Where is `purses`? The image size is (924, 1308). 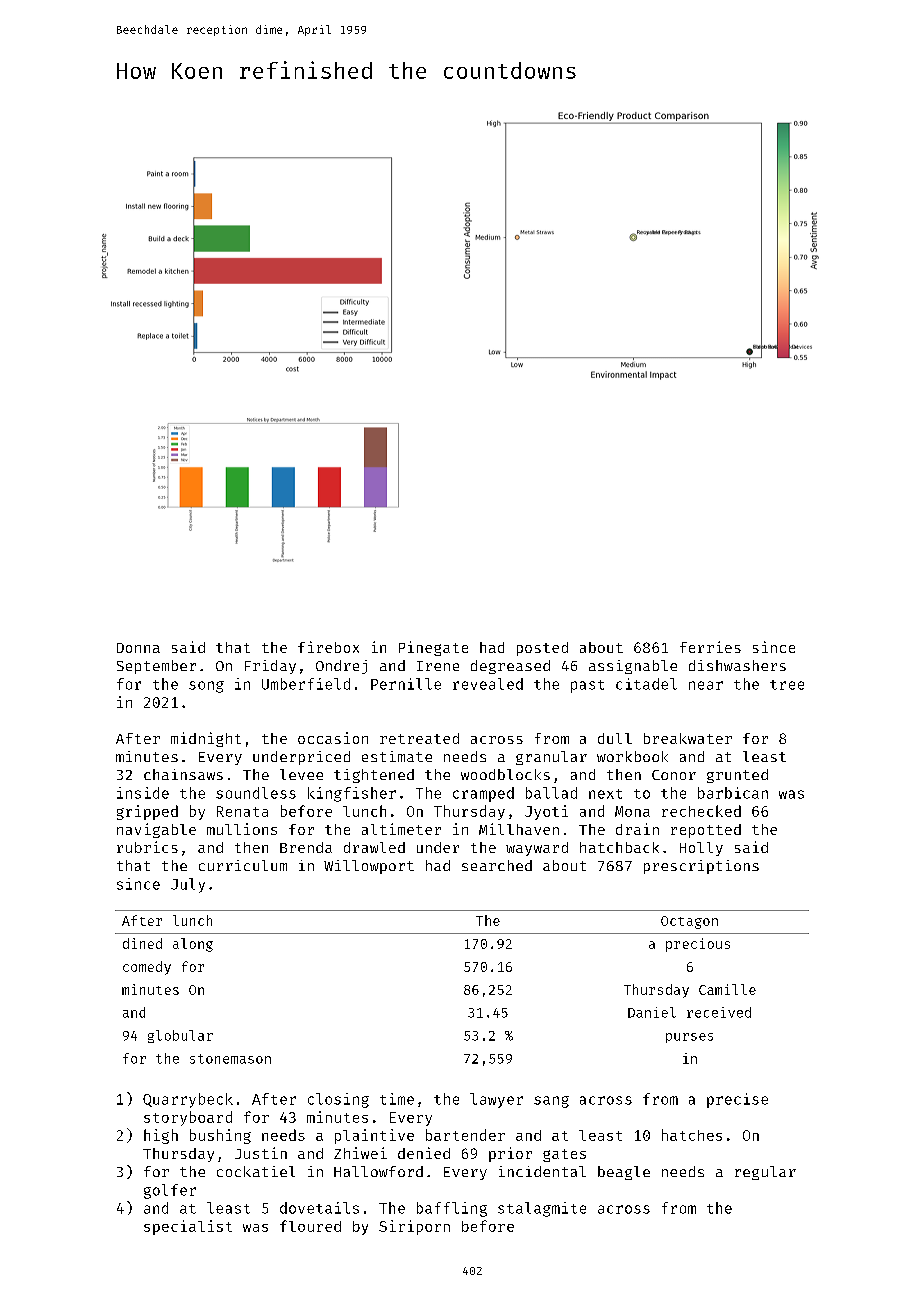
purses is located at coordinates (689, 1038).
